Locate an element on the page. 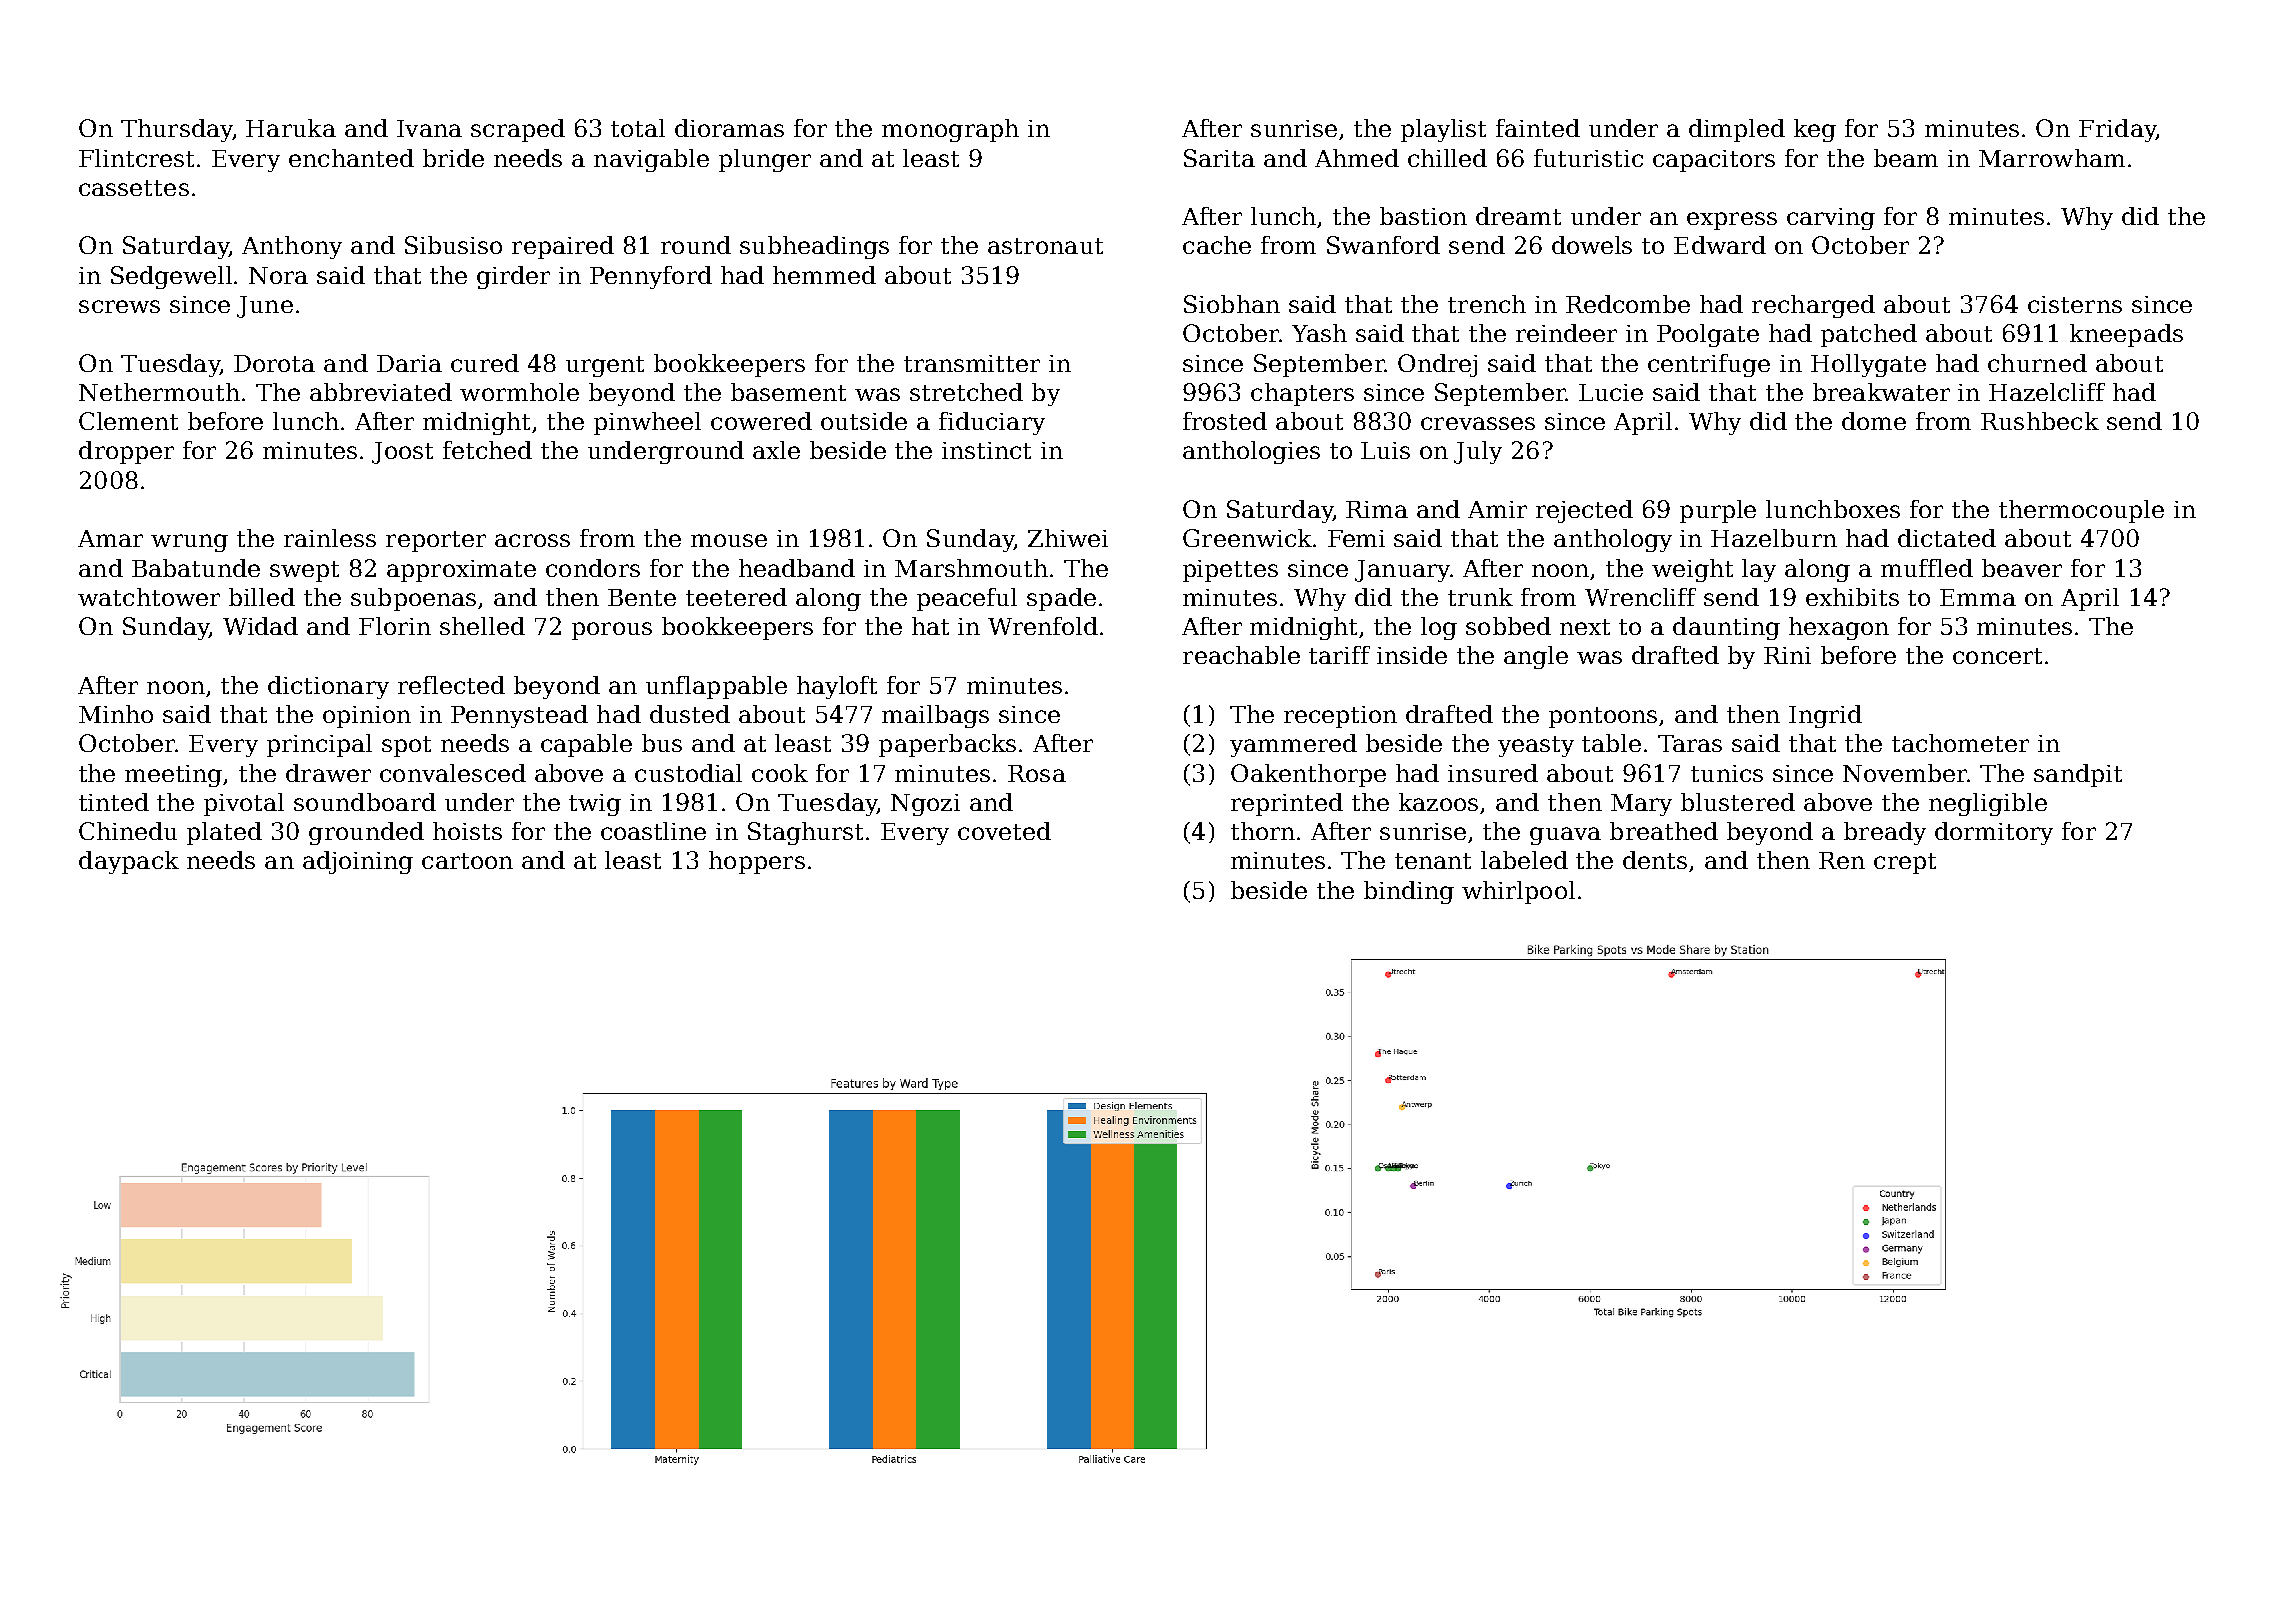 This page has height=1620, width=2292. tariff is located at coordinates (1339, 655).
